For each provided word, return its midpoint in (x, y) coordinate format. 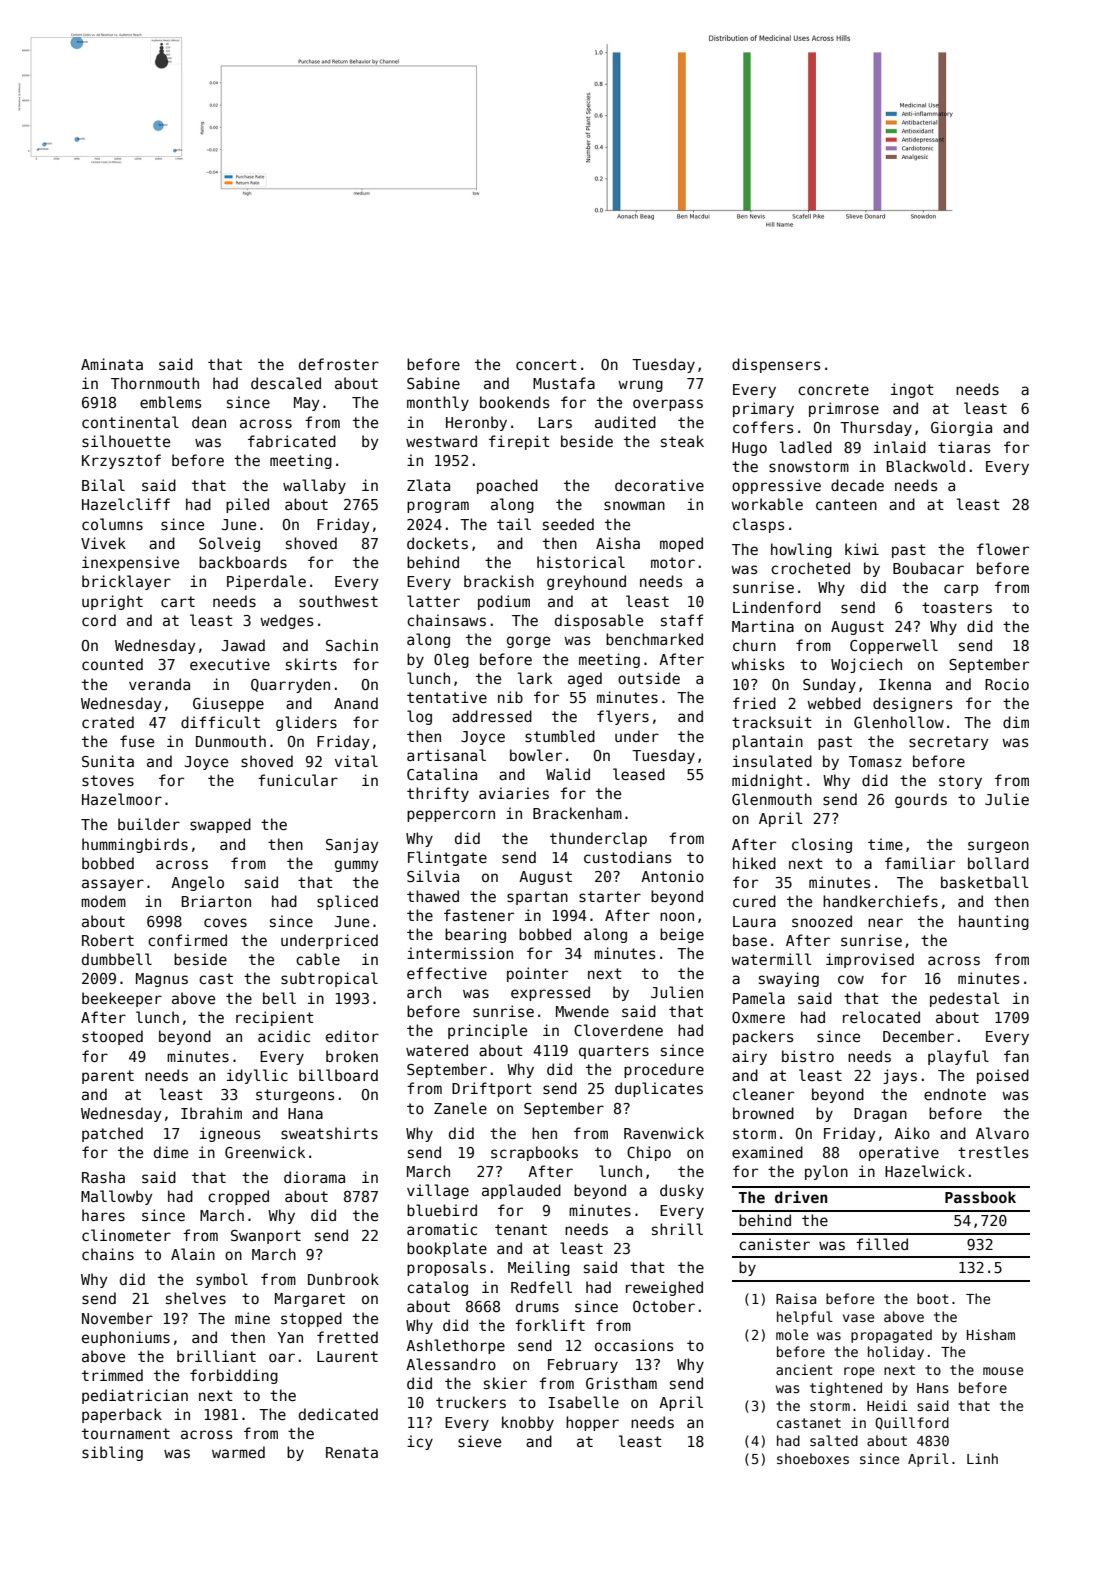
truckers (471, 1402)
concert (546, 364)
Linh (982, 1458)
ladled (806, 447)
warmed (238, 1452)
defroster (339, 364)
